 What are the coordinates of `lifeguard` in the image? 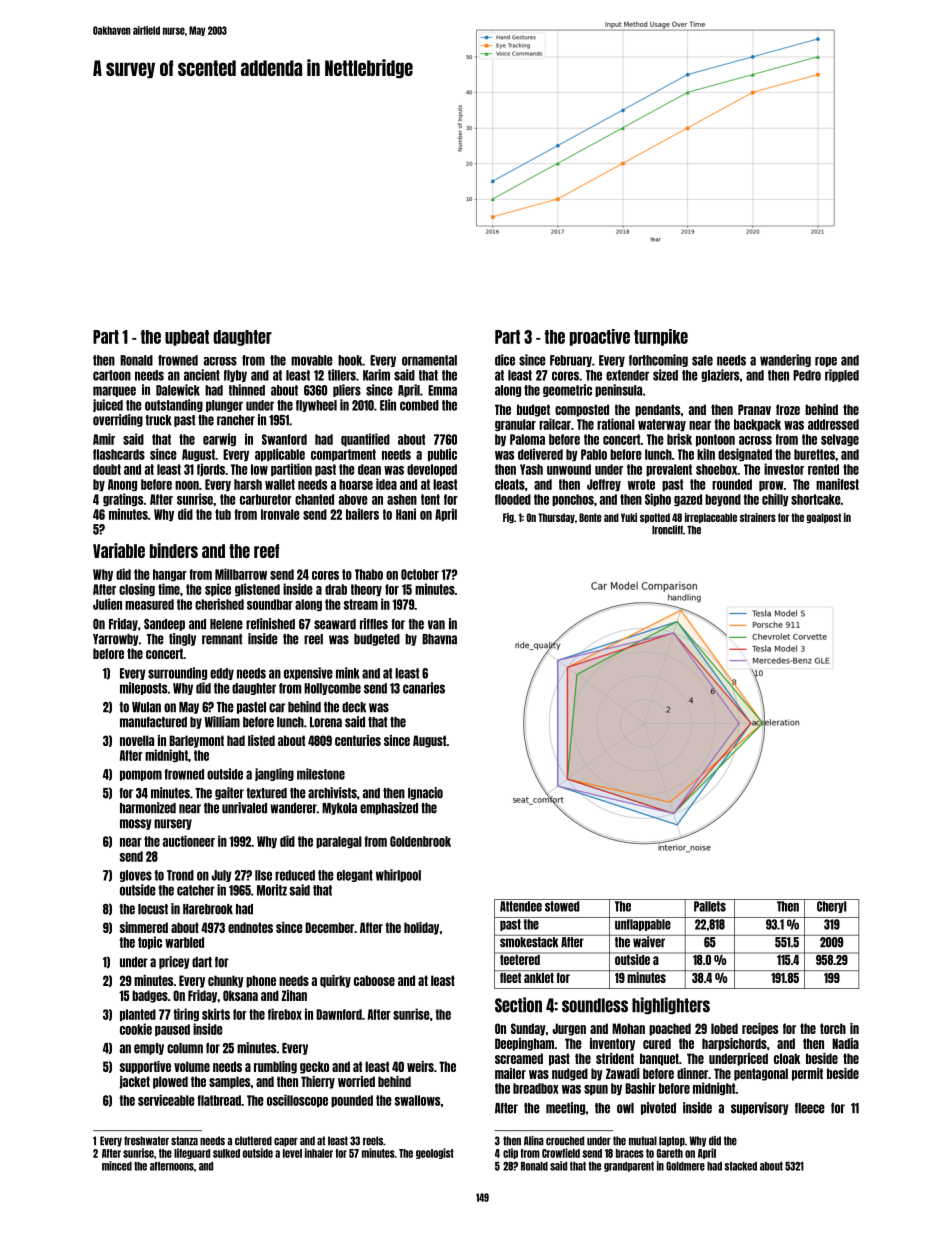 It's located at (192, 1153).
